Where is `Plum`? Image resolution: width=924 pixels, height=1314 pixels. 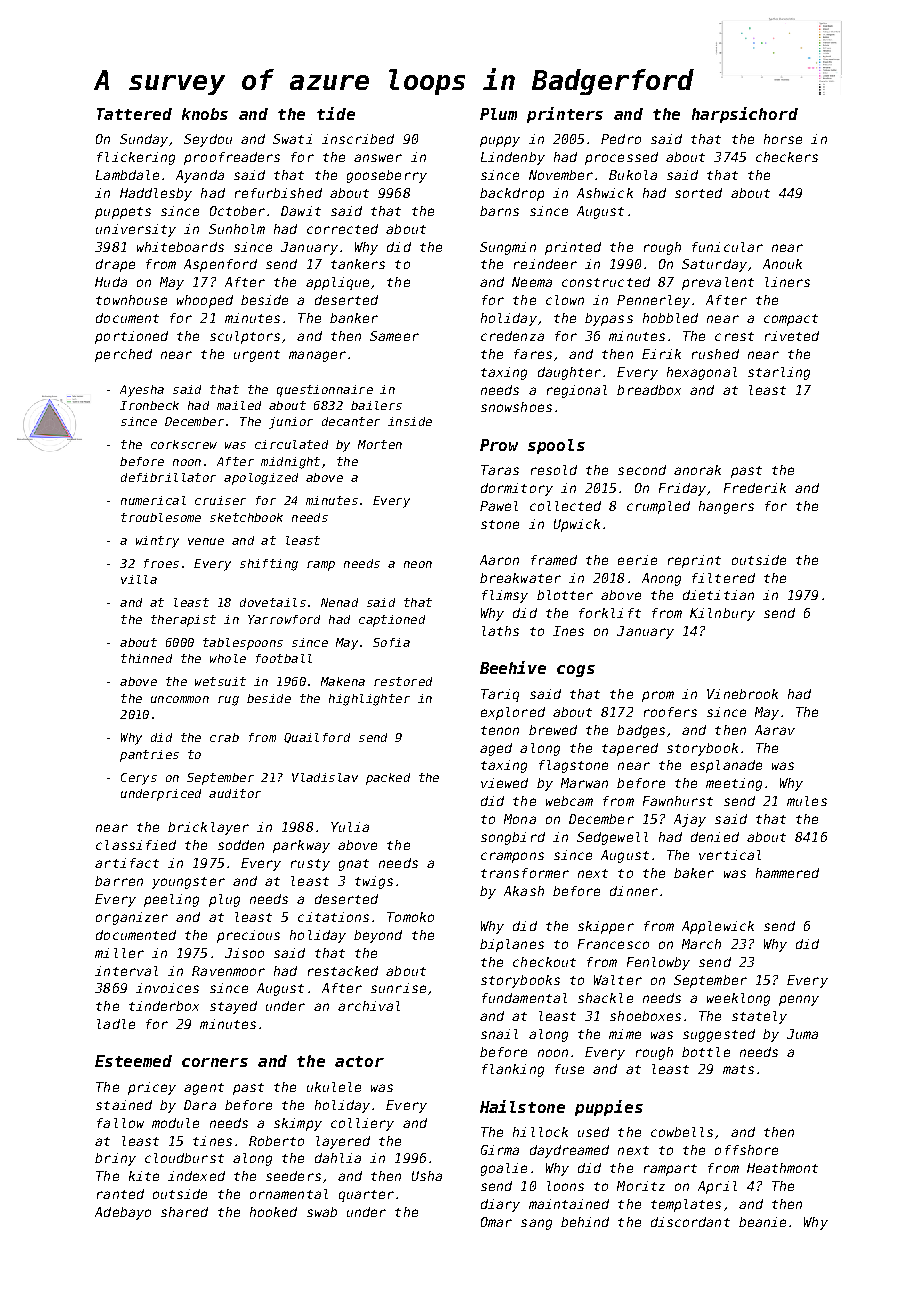 Plum is located at coordinates (498, 114).
